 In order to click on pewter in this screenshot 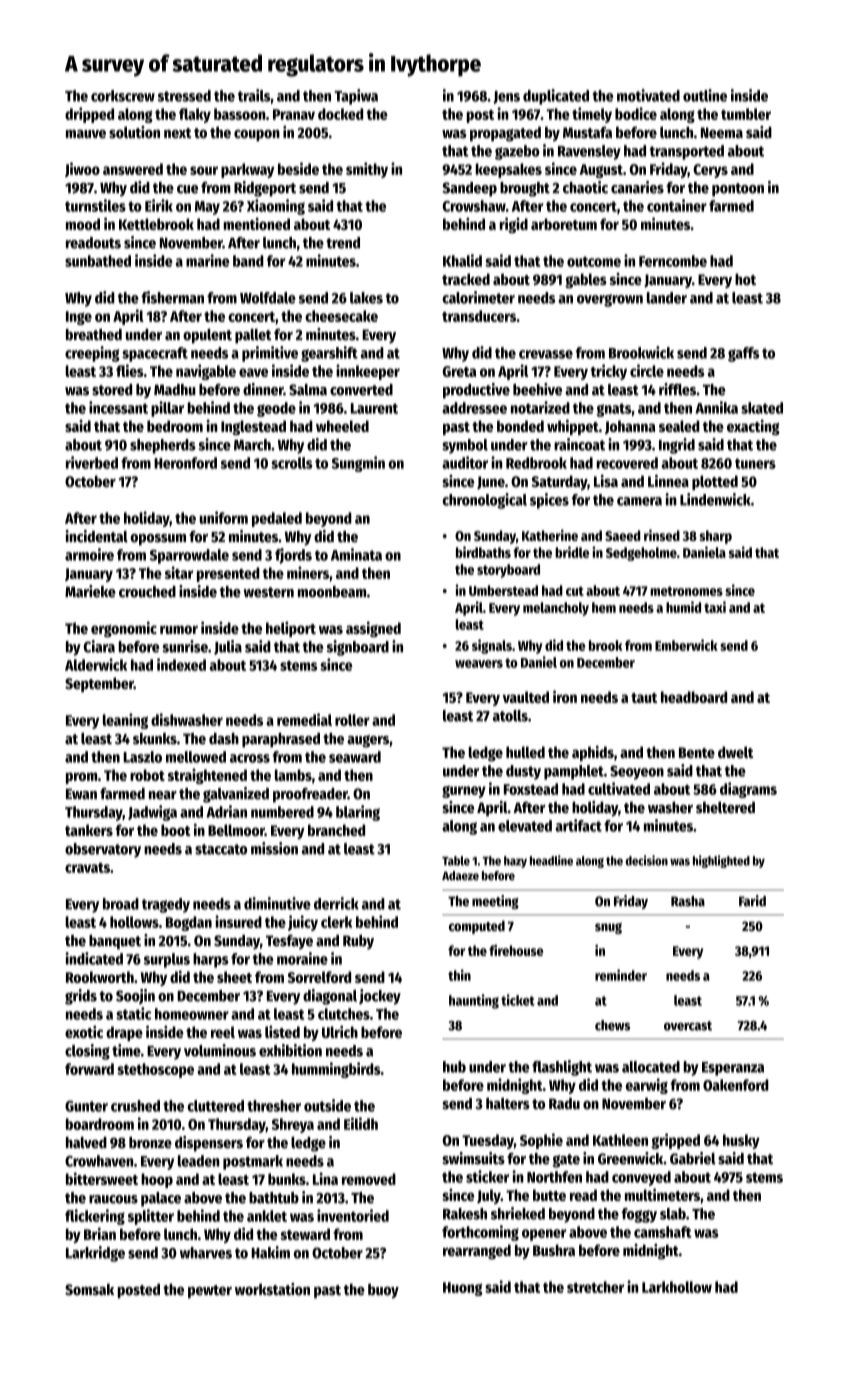, I will do `click(210, 1292)`.
